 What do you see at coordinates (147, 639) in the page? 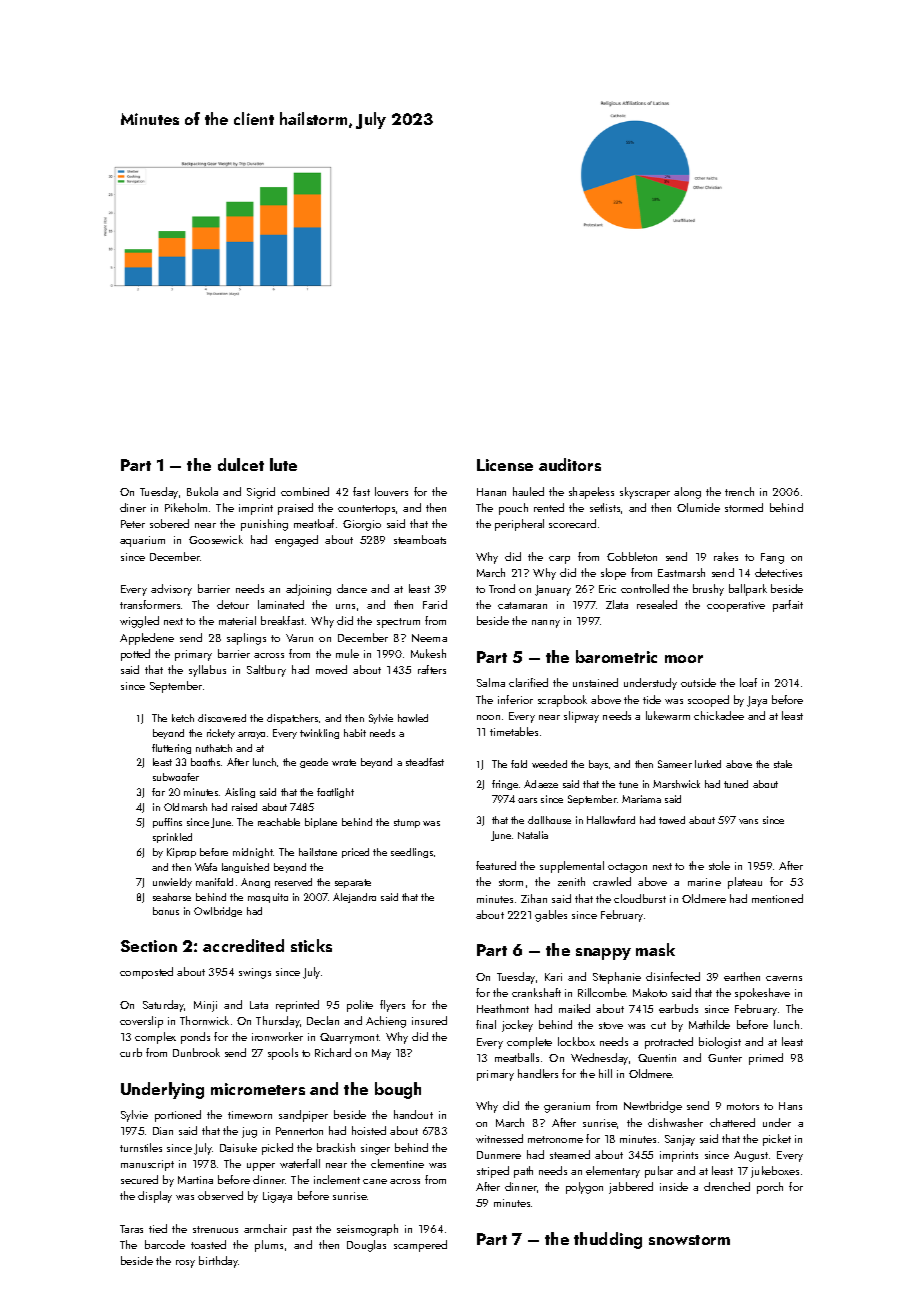
I see `Appledene` at bounding box center [147, 639].
